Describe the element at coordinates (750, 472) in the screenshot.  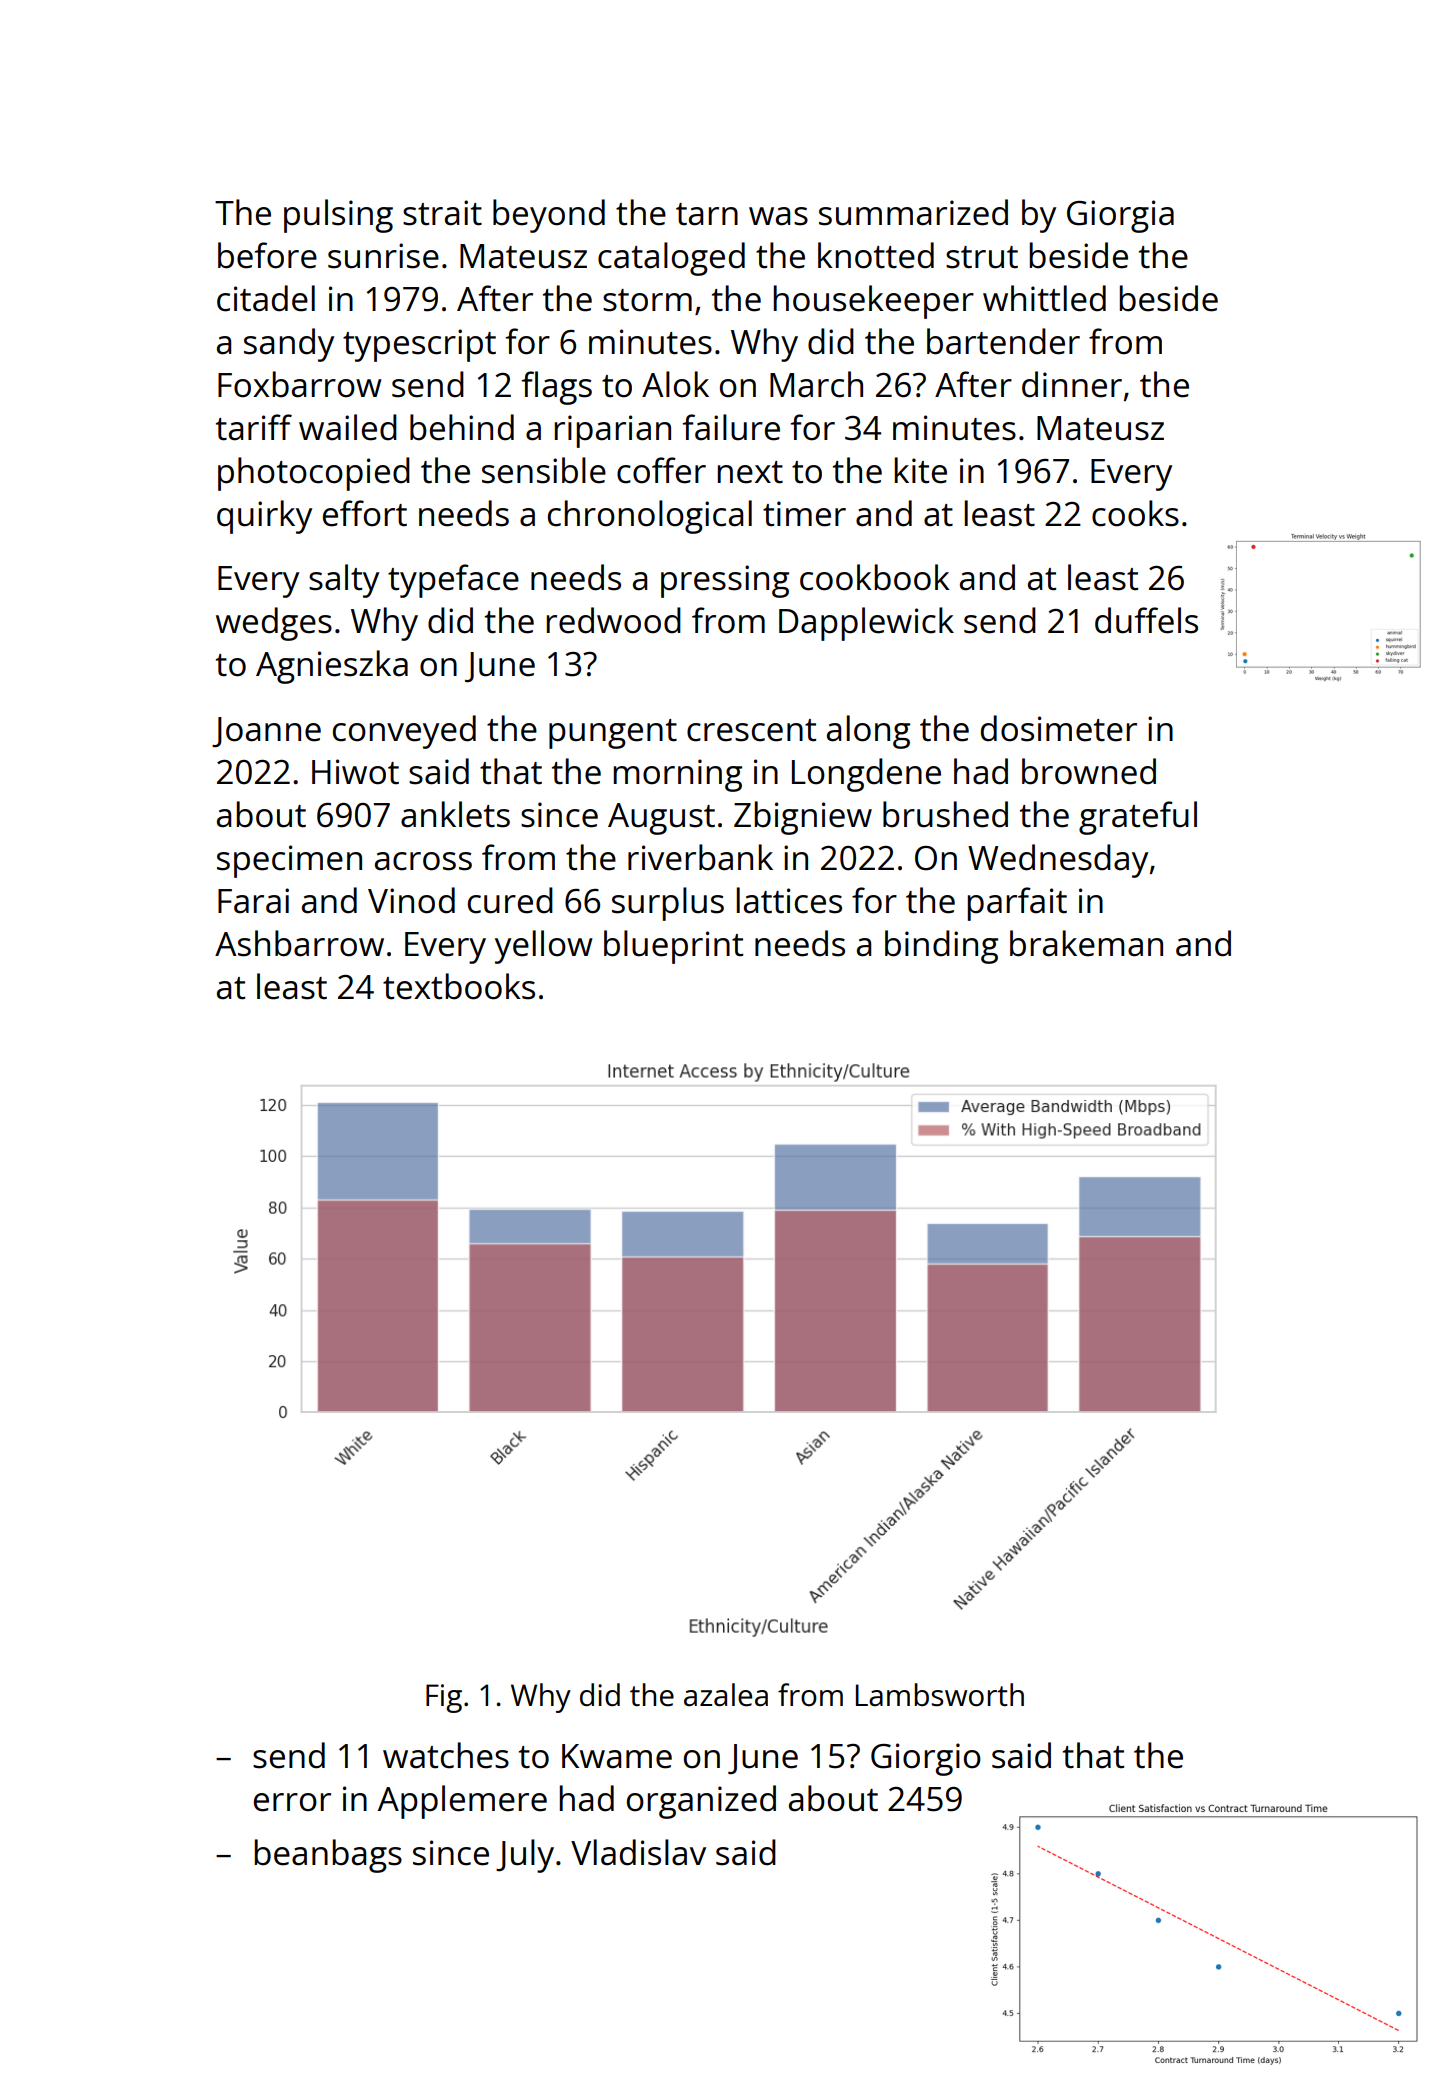
I see `next` at that location.
